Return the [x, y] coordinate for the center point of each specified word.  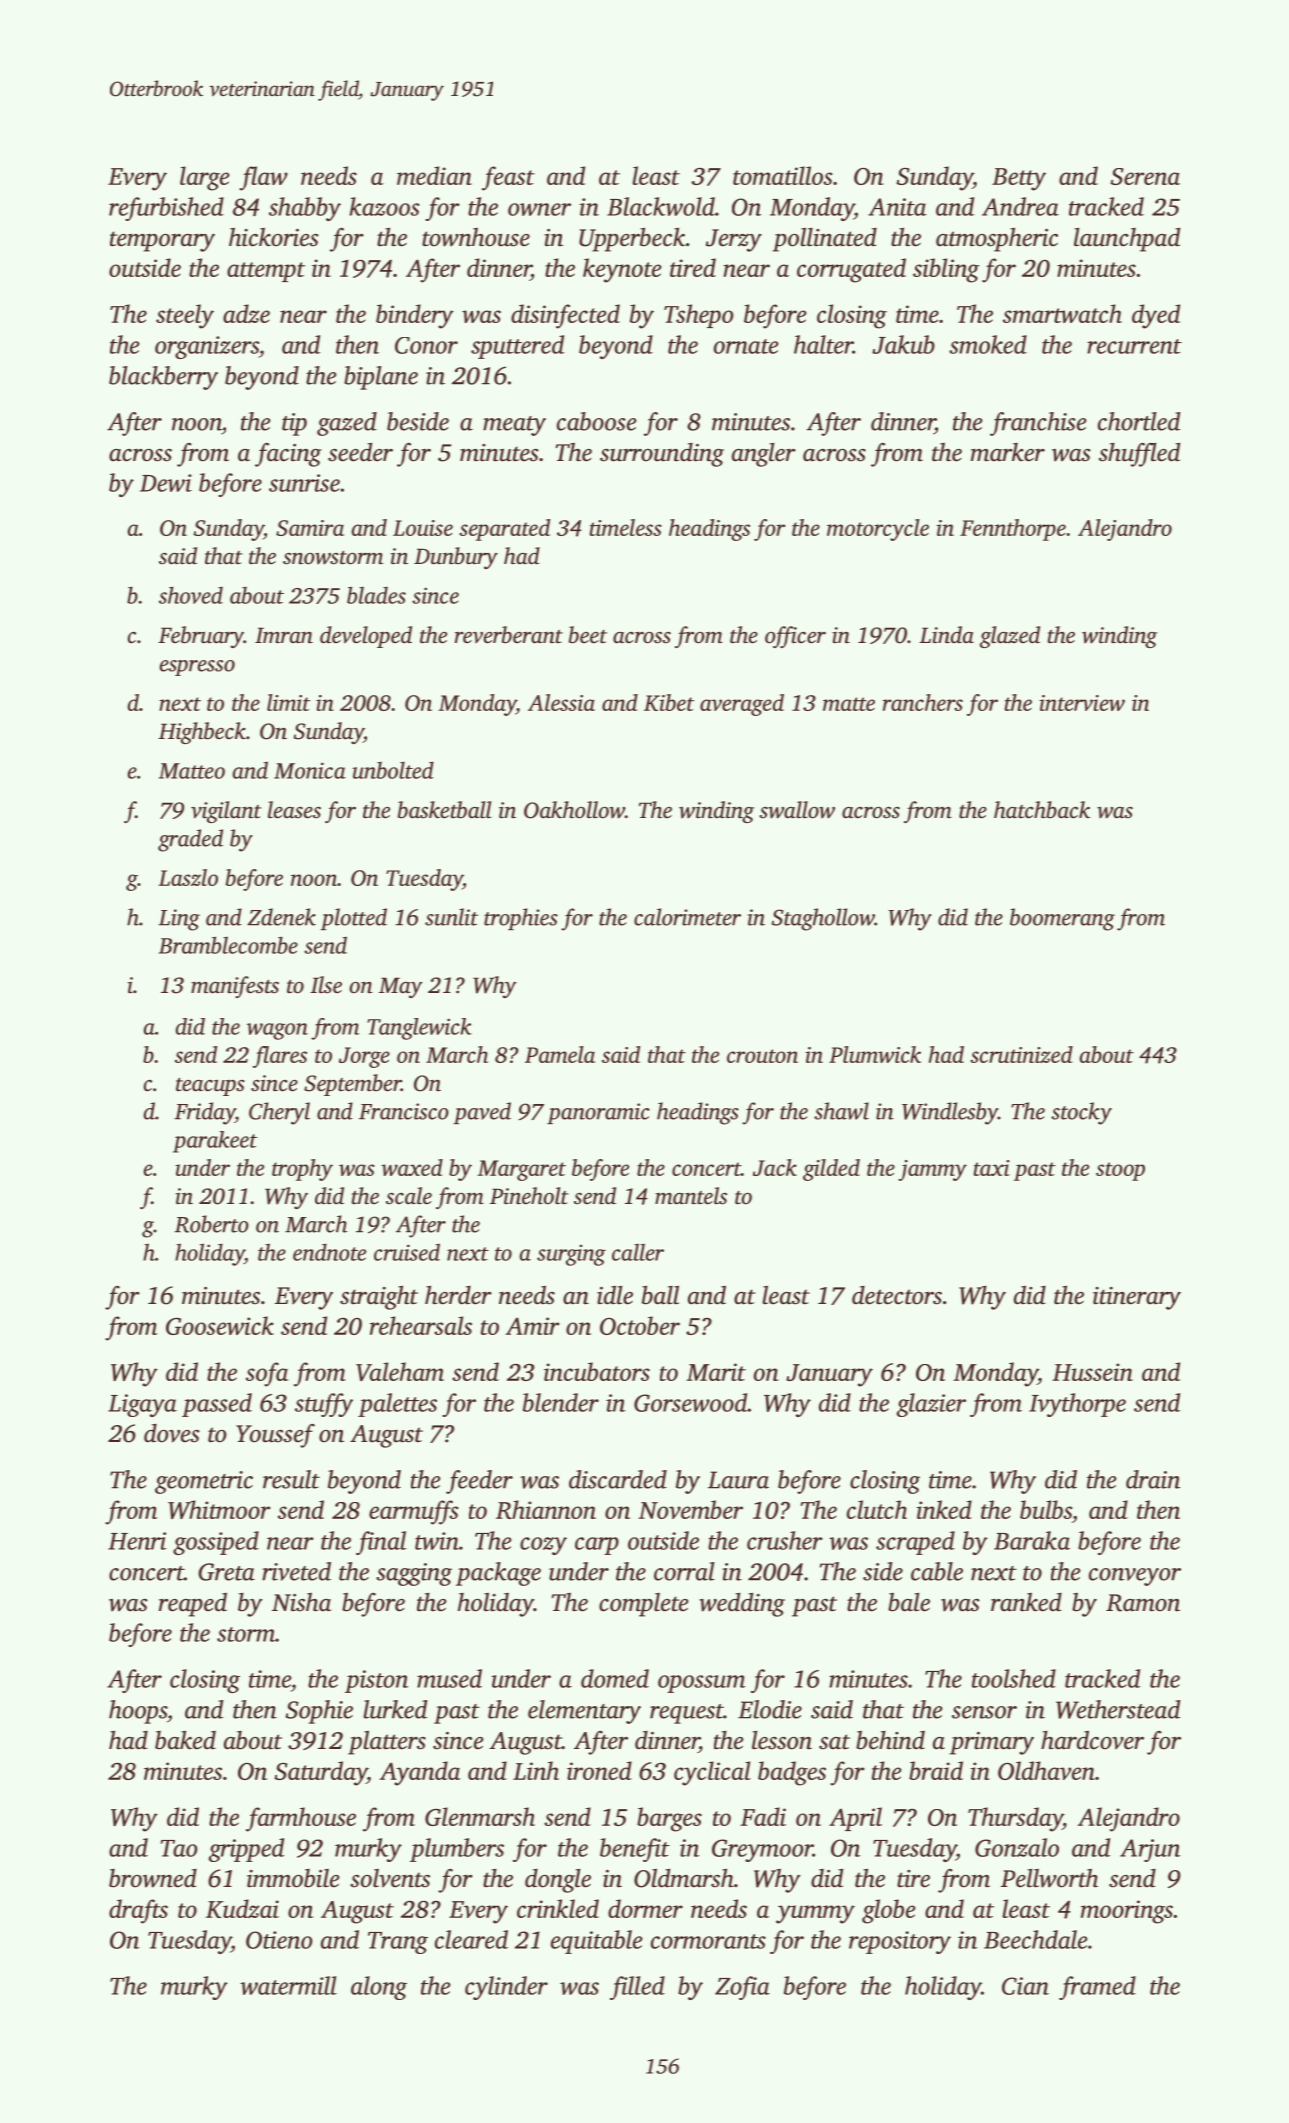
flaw [263, 178]
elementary [584, 1712]
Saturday [320, 1773]
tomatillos [783, 175]
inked [944, 1509]
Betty [1019, 179]
